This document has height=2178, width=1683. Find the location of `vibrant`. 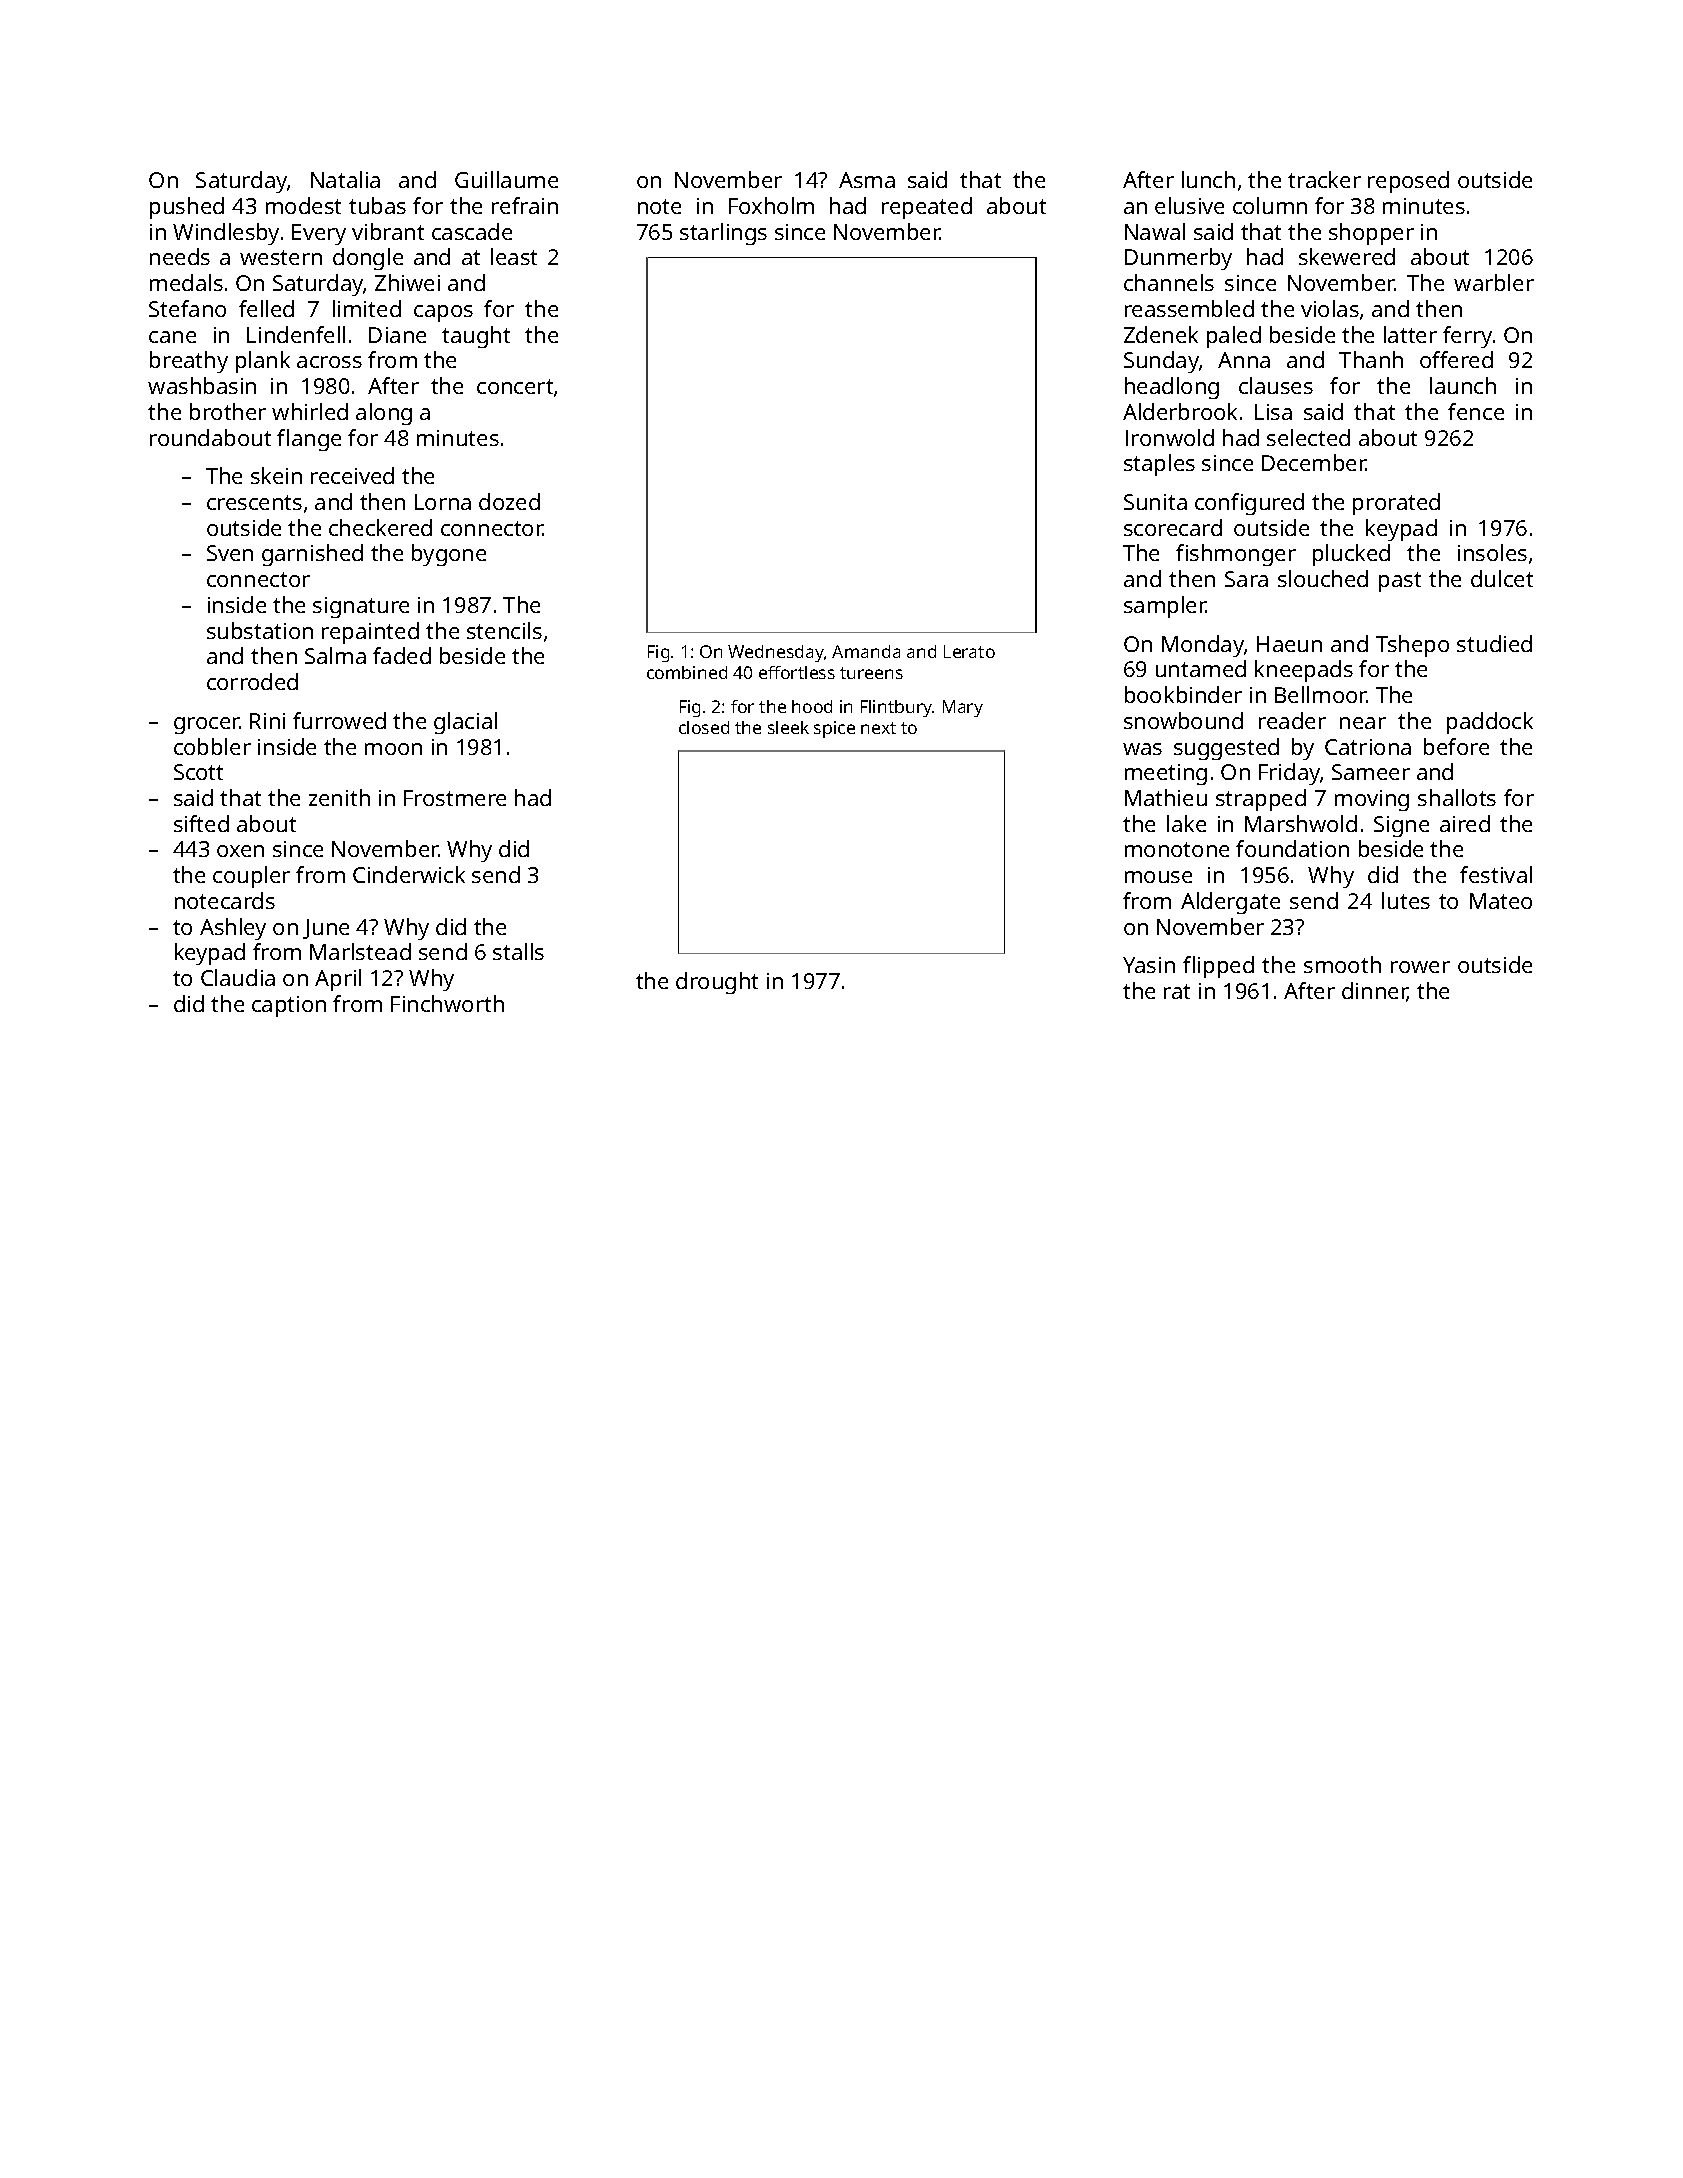

vibrant is located at coordinates (388, 231).
